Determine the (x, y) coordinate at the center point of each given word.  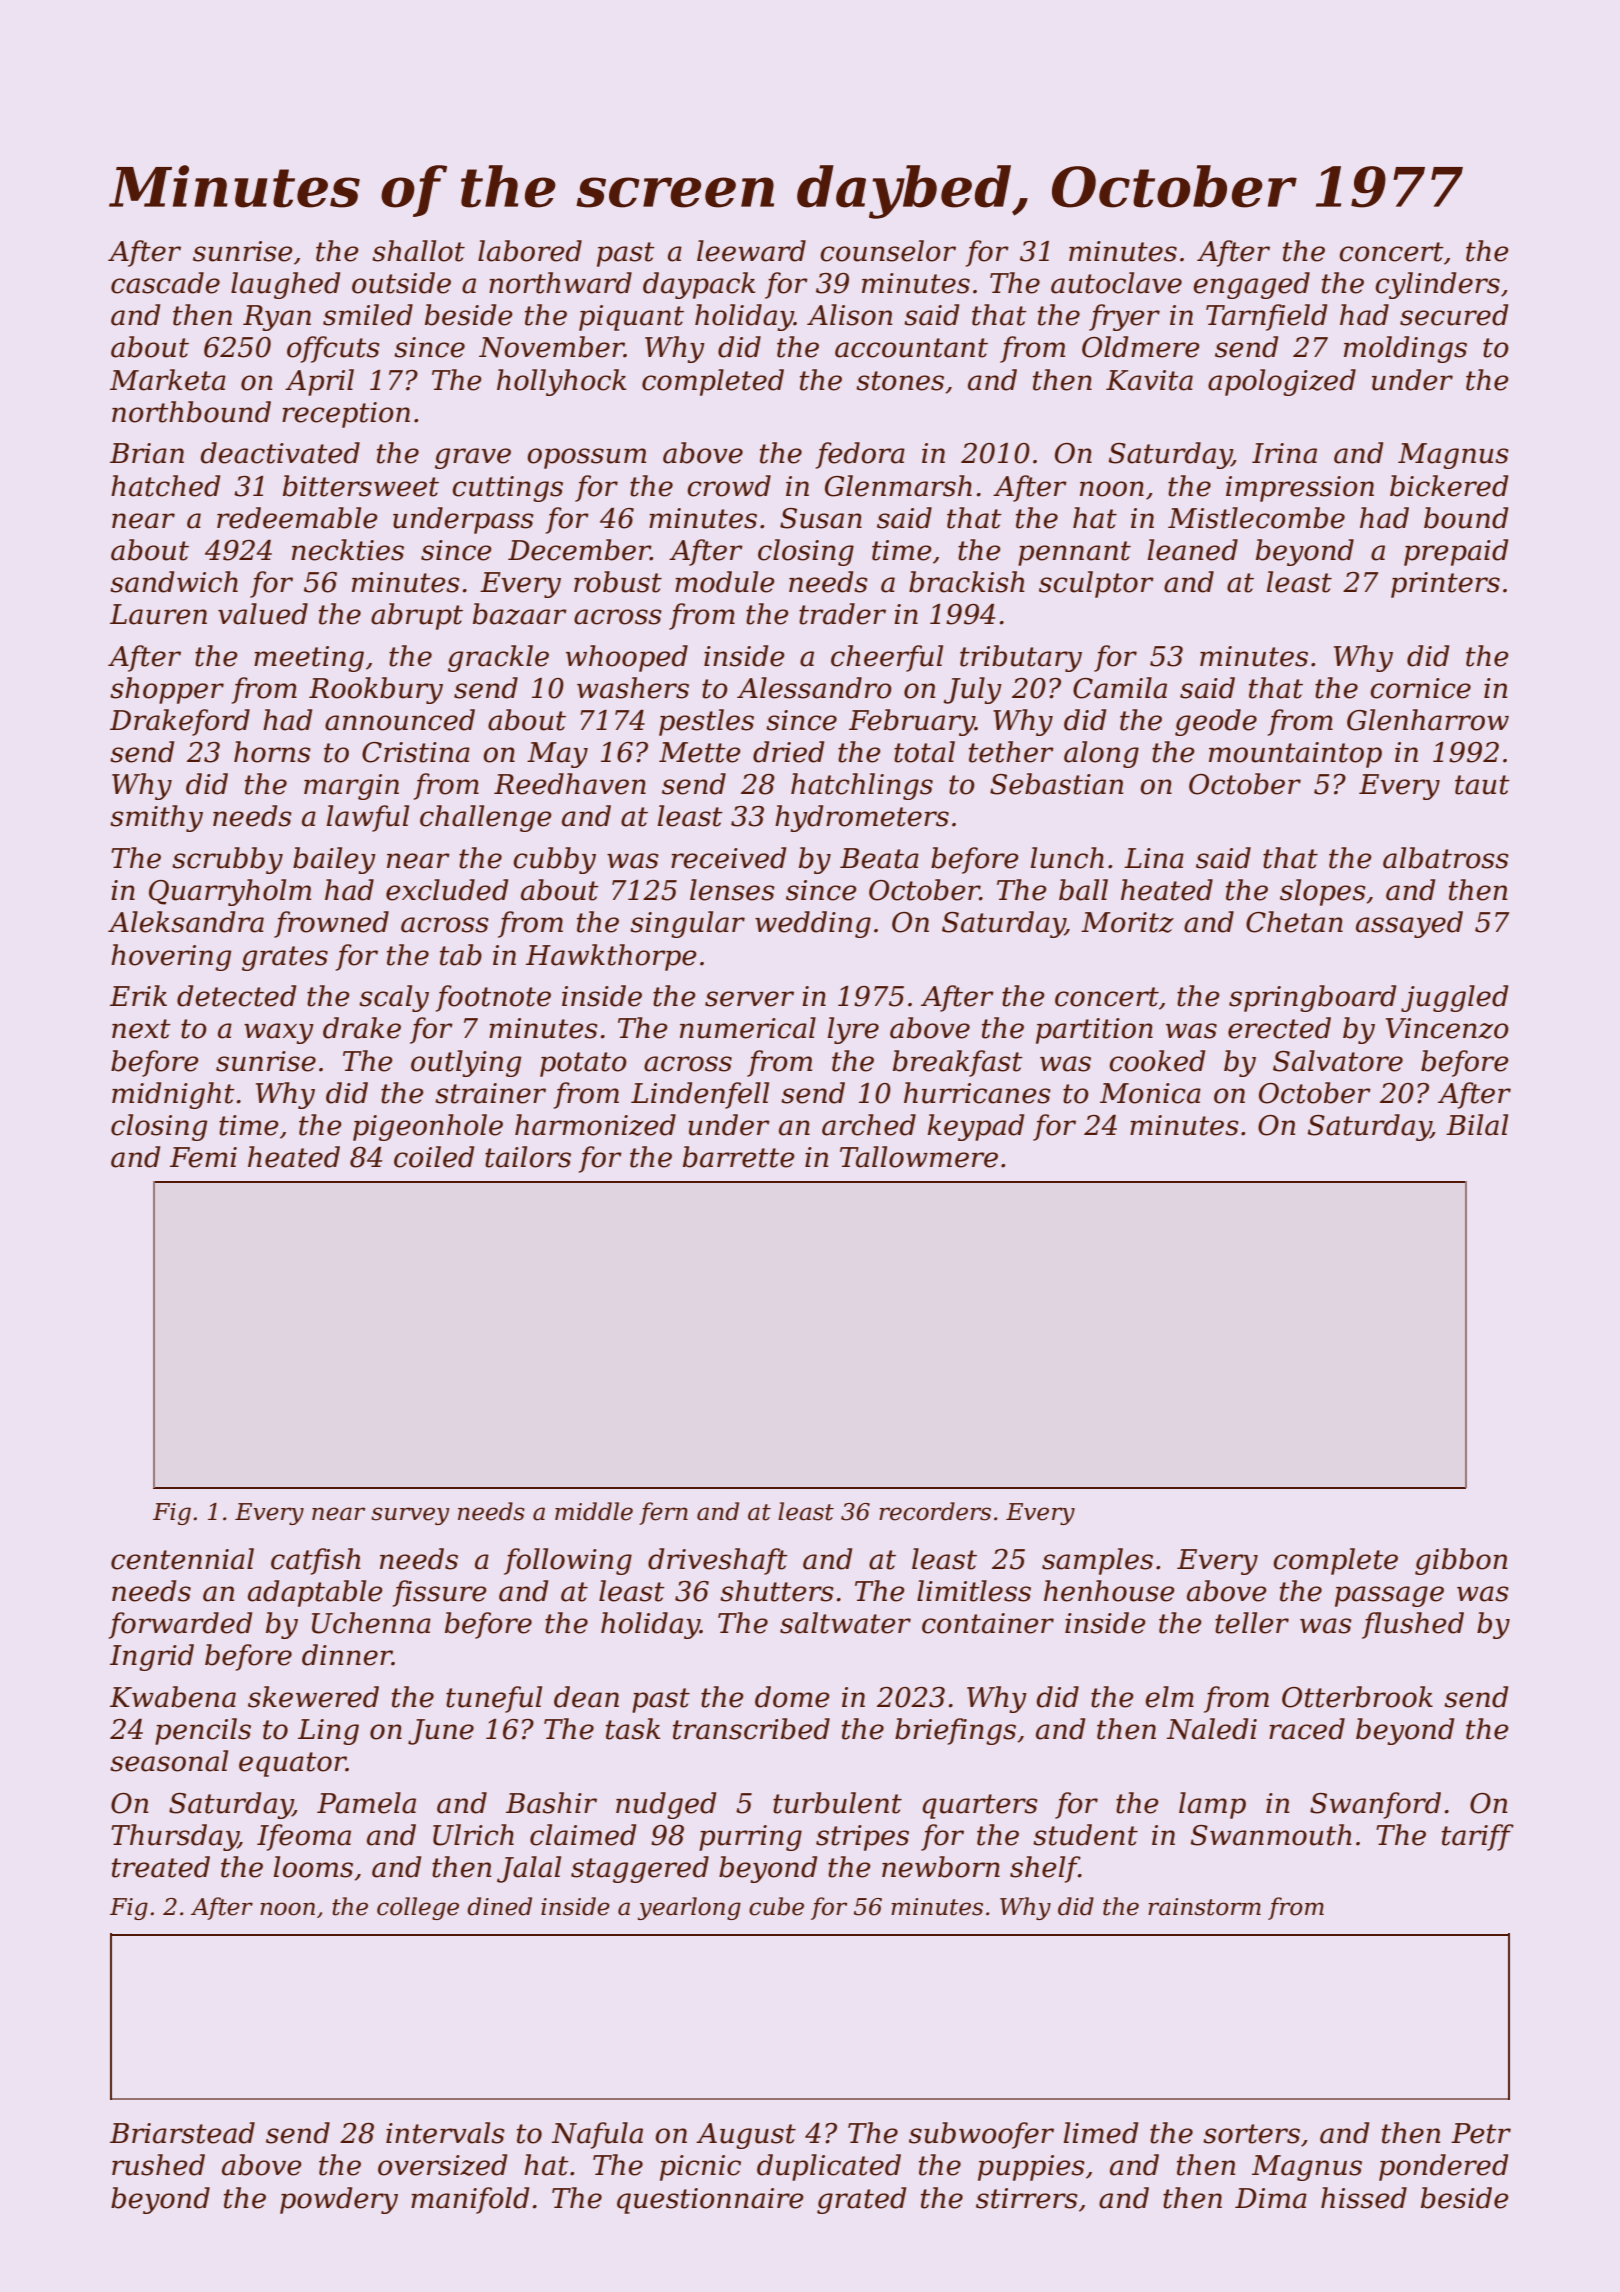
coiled (434, 1157)
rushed (158, 2165)
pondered (1443, 2167)
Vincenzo (1447, 1028)
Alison (849, 315)
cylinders (1437, 285)
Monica (1150, 1093)
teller (1252, 1623)
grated (861, 2200)
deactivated (280, 453)
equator (292, 1764)
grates (285, 958)
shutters (777, 1591)
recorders (935, 1511)
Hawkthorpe (611, 957)
